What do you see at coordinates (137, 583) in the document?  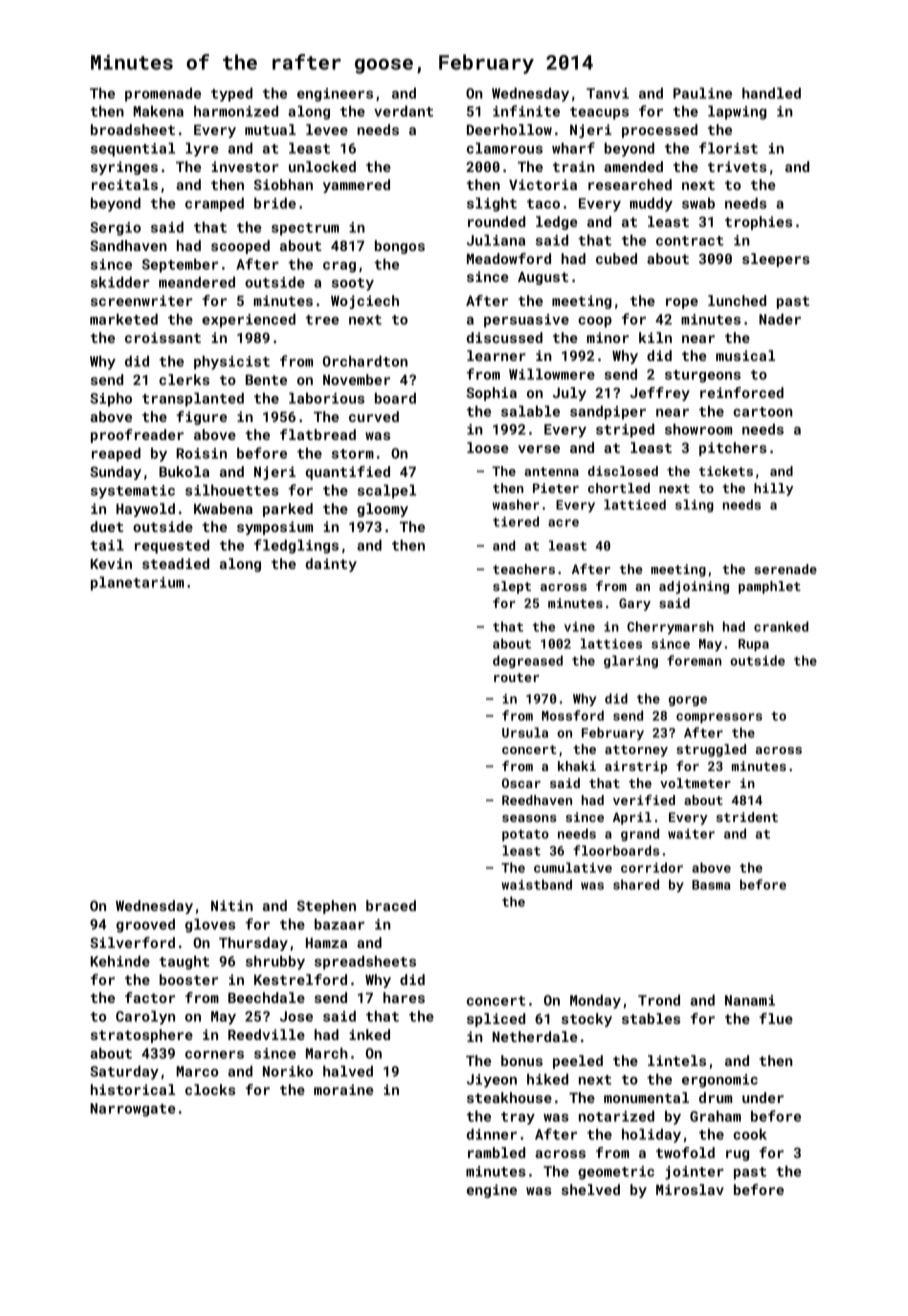 I see `planetarium` at bounding box center [137, 583].
